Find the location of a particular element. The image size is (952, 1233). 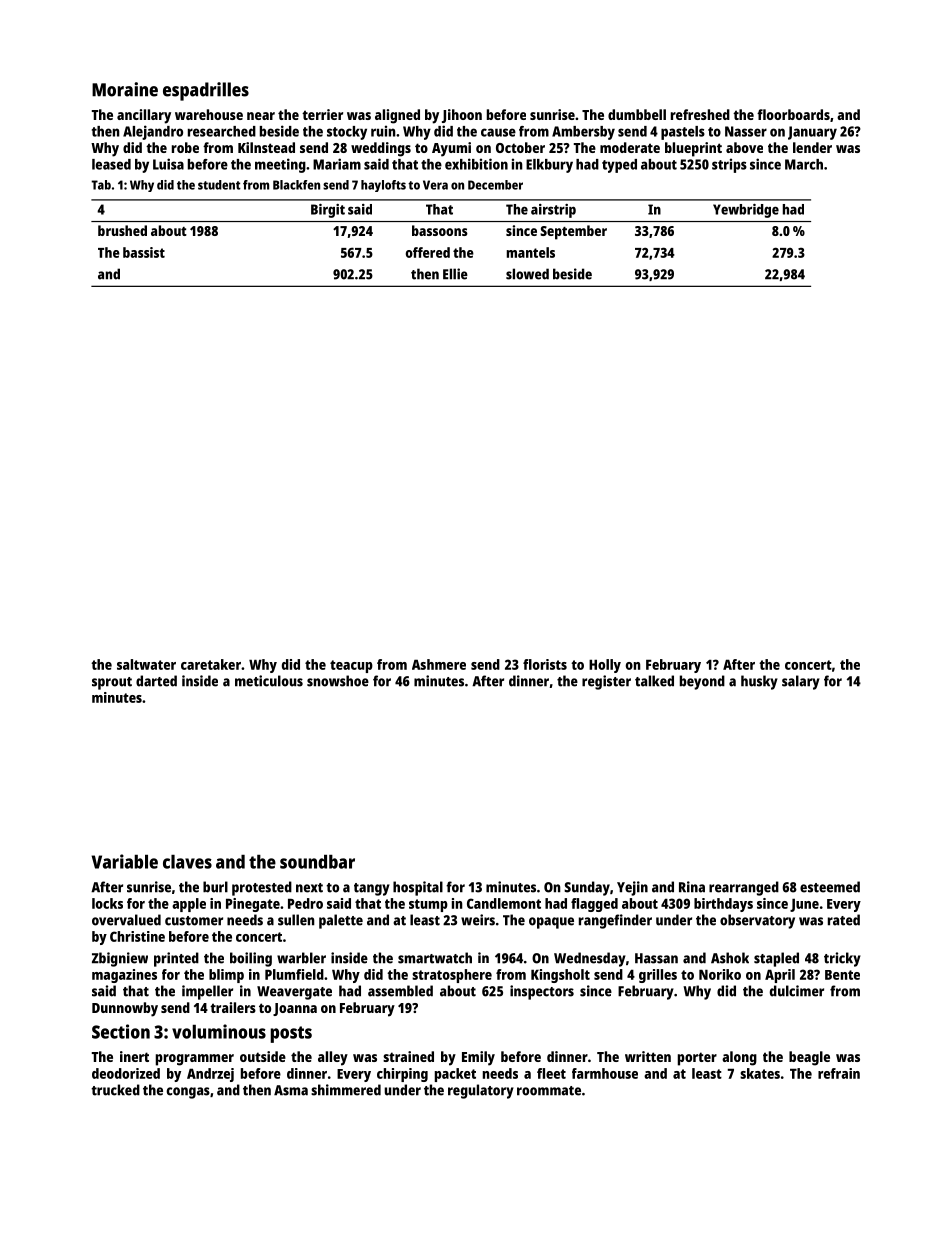

shimmered is located at coordinates (346, 1090).
